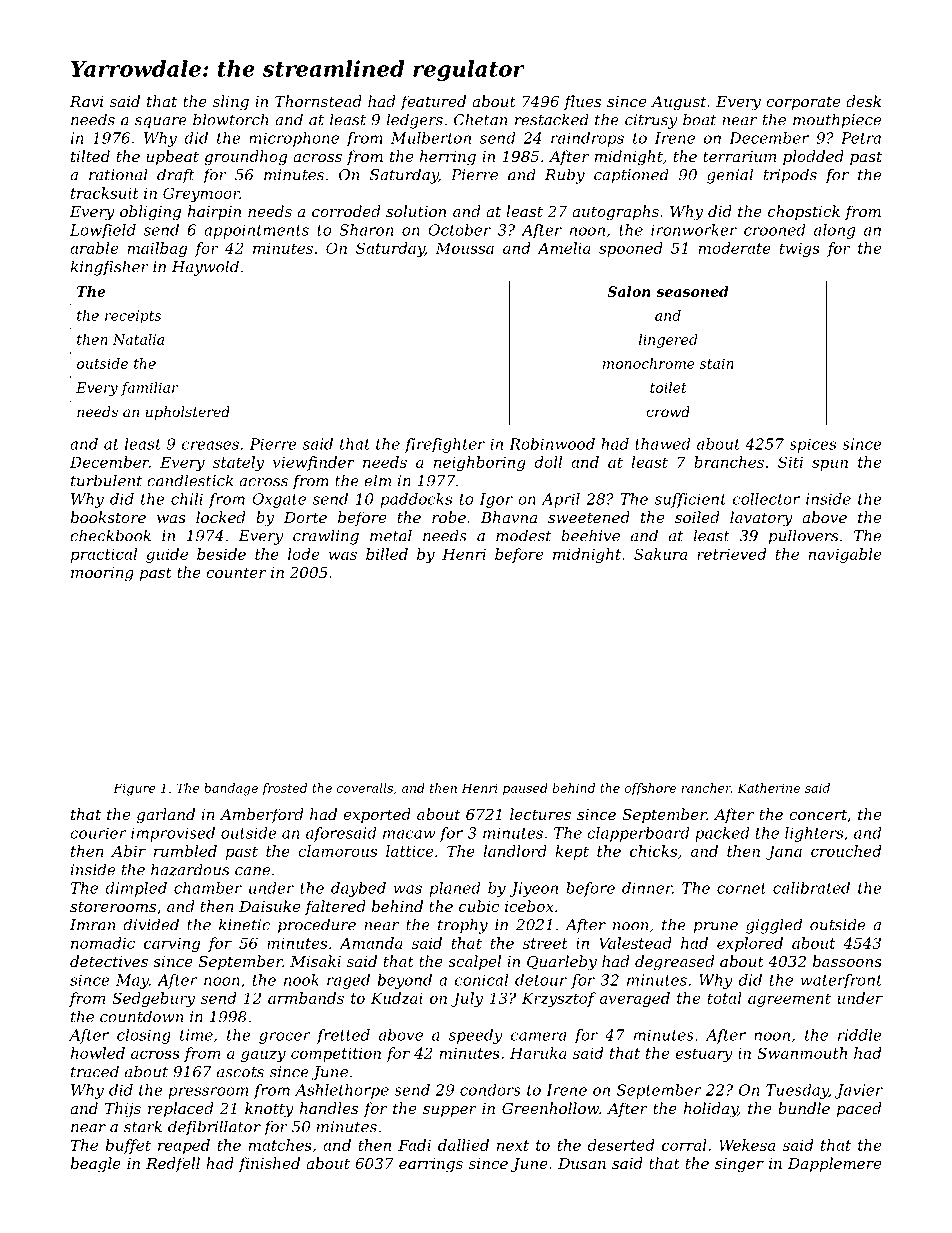 This page has width=952, height=1233. I want to click on Natalia, so click(138, 339).
